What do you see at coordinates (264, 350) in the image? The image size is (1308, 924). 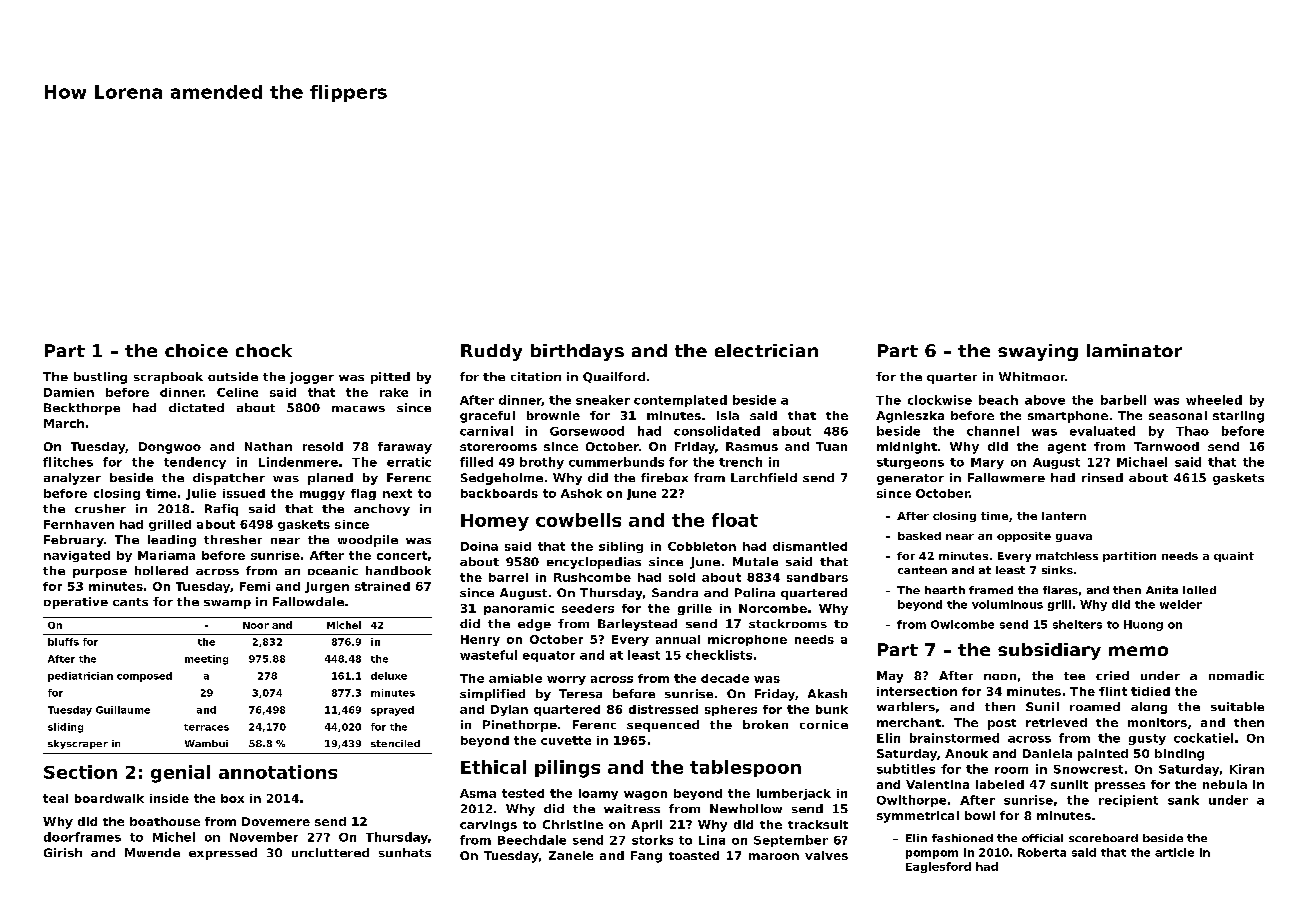 I see `chock` at bounding box center [264, 350].
